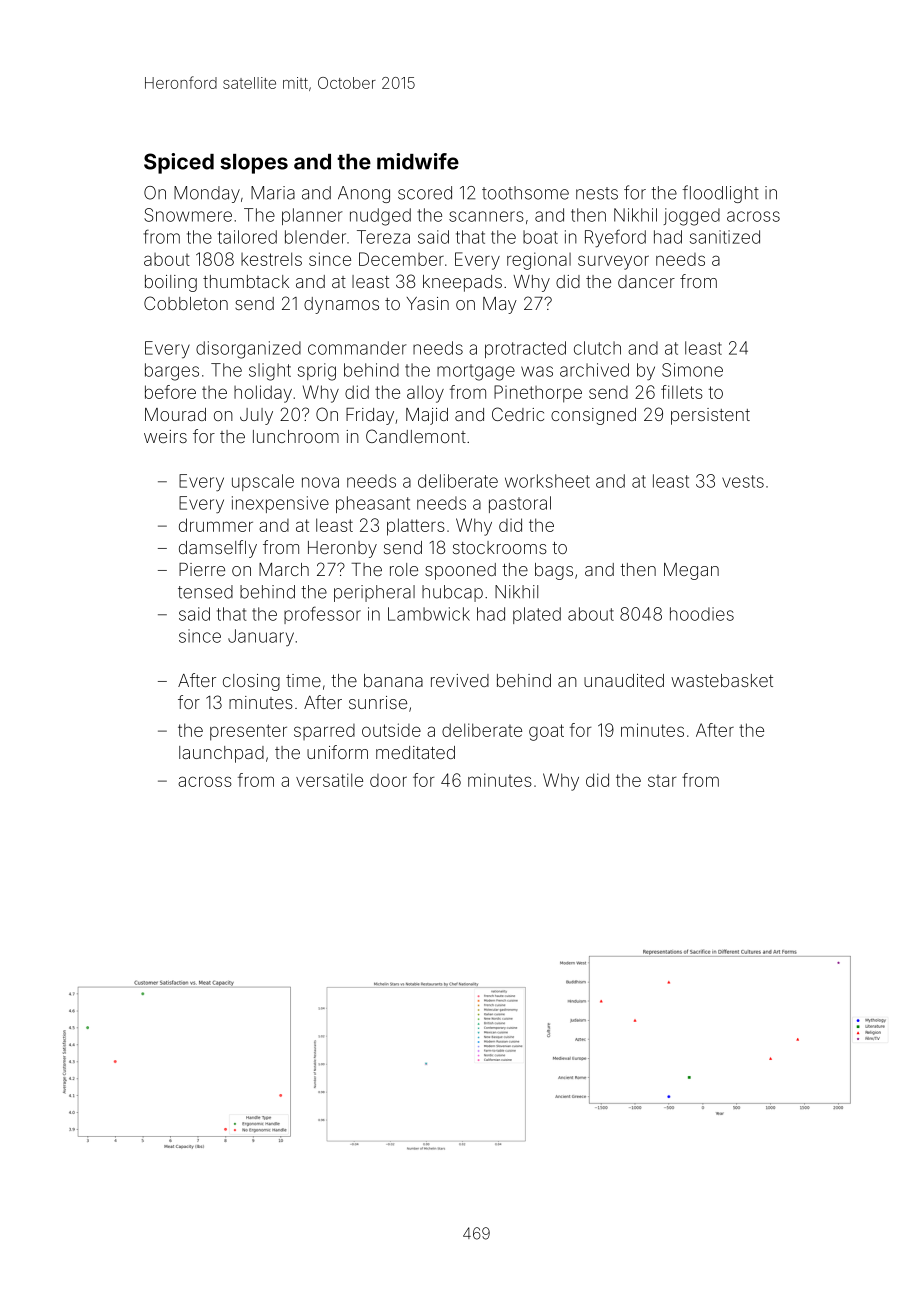 The width and height of the page is (924, 1311). What do you see at coordinates (486, 216) in the page?
I see `scanners` at bounding box center [486, 216].
